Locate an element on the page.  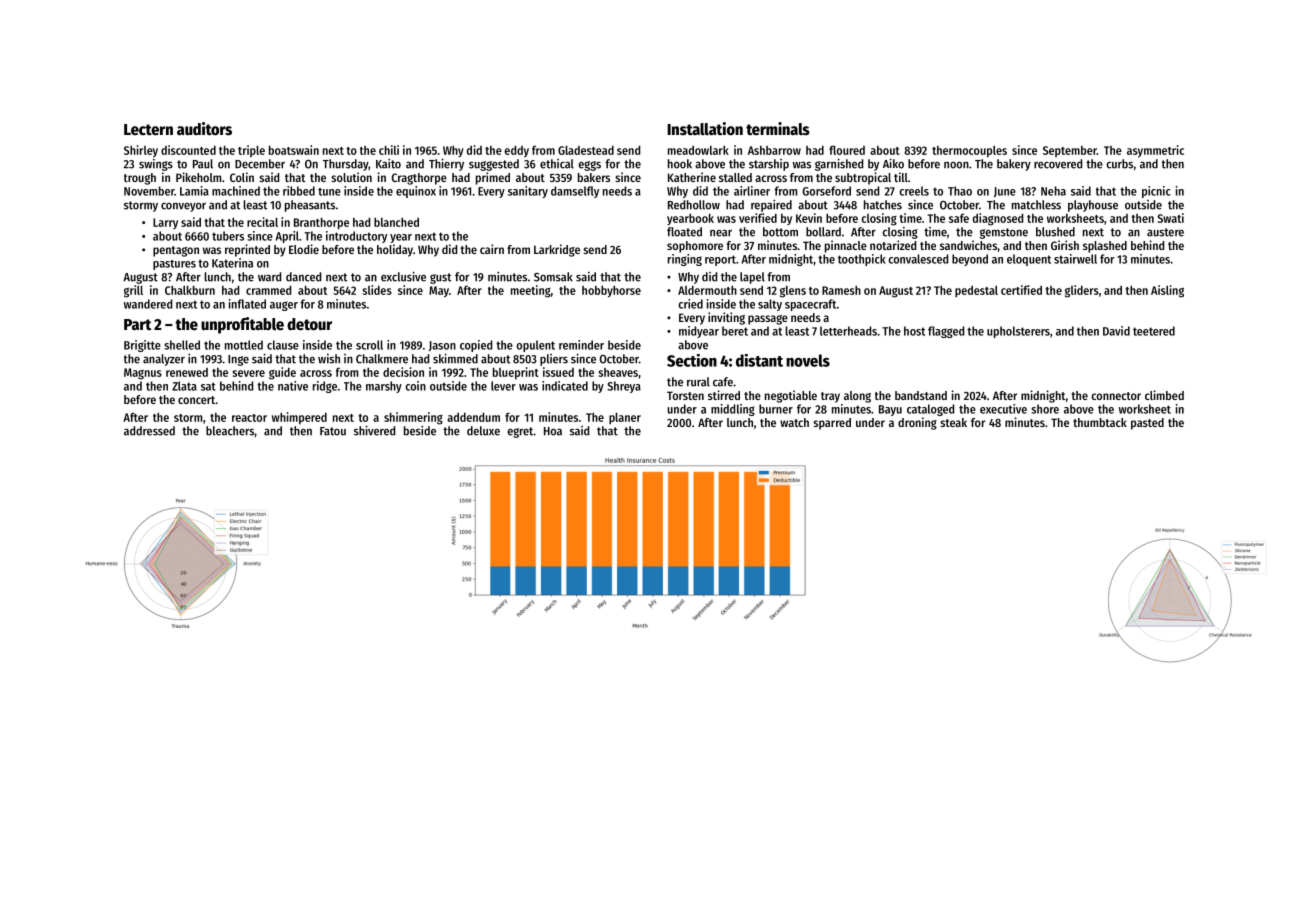
egret is located at coordinates (520, 432).
